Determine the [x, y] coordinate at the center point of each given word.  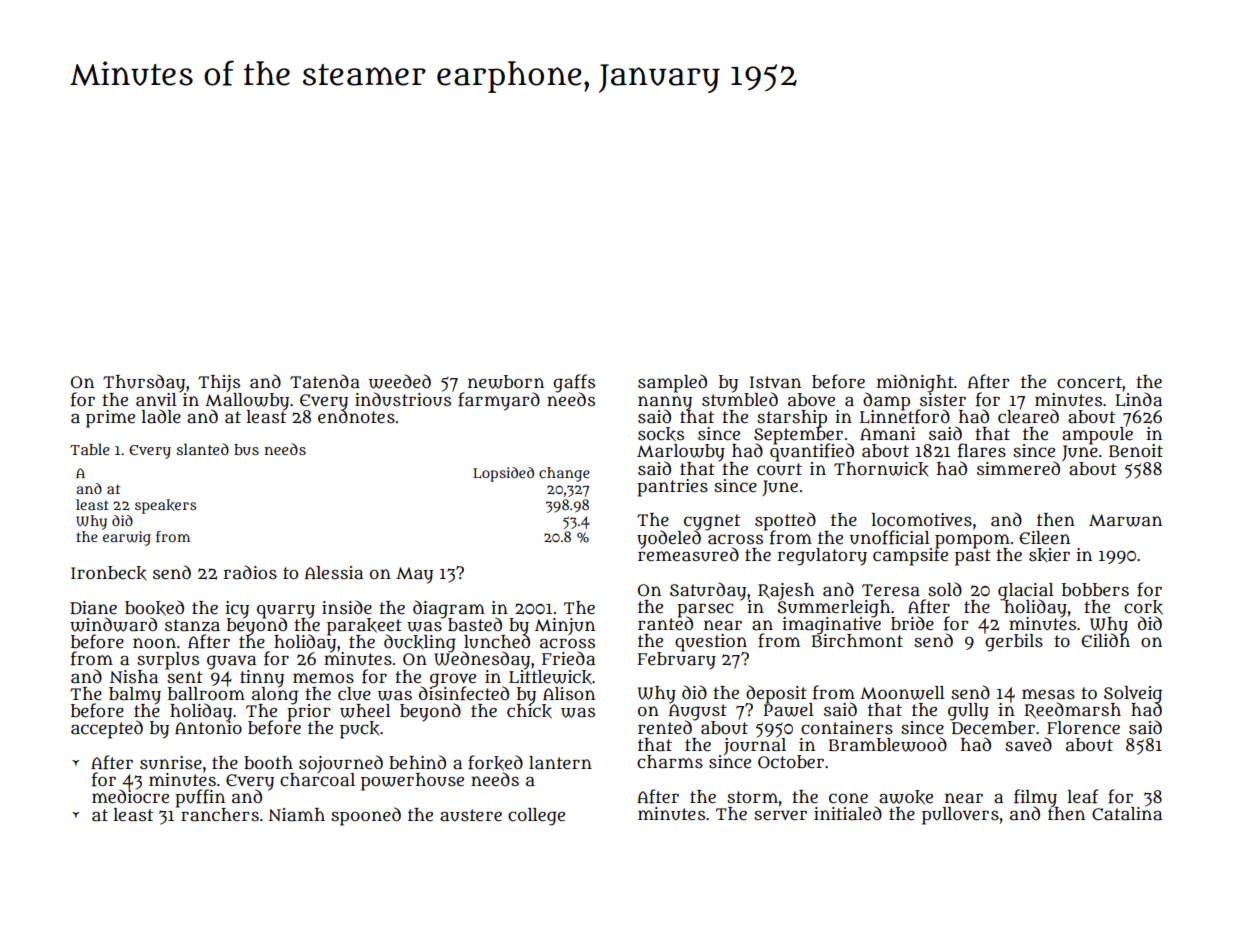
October [791, 762]
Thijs [219, 383]
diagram [449, 609]
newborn [506, 382]
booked [154, 608]
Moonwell [902, 693]
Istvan [775, 382]
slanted [202, 449]
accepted [107, 729]
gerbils [1014, 643]
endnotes [356, 417]
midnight [915, 383]
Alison [569, 694]
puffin [200, 798]
